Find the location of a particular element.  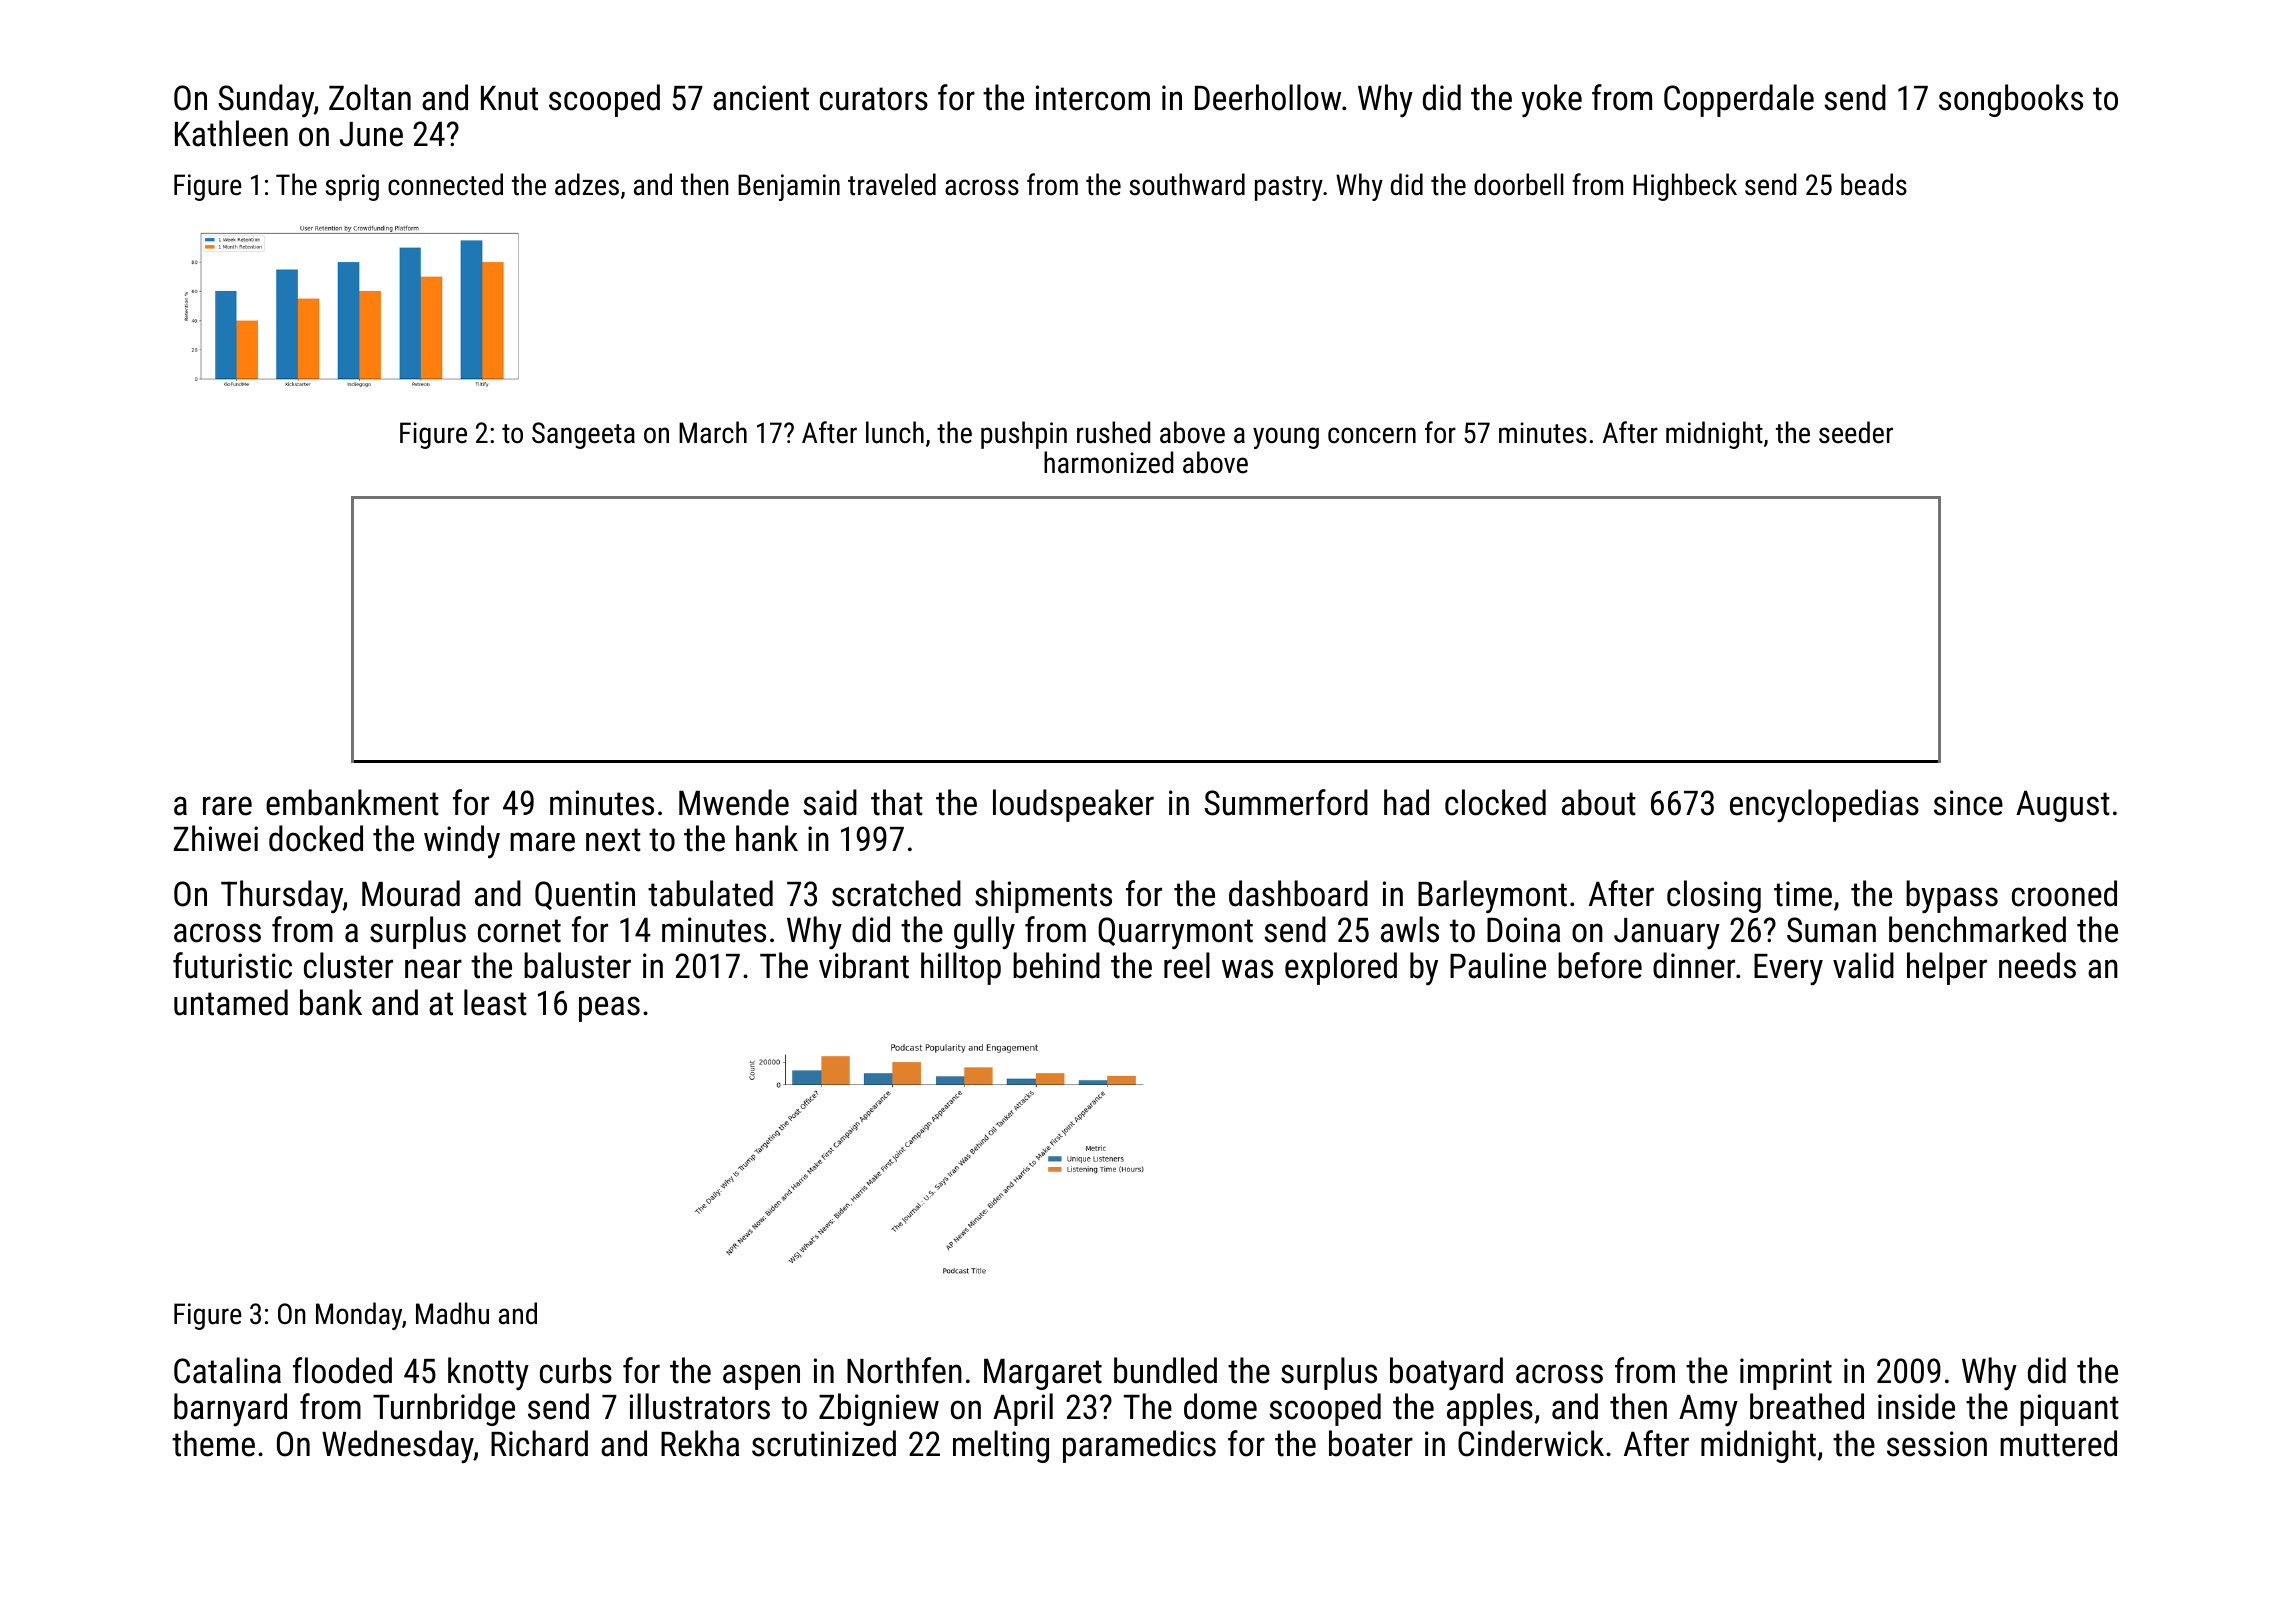

curators is located at coordinates (874, 99).
